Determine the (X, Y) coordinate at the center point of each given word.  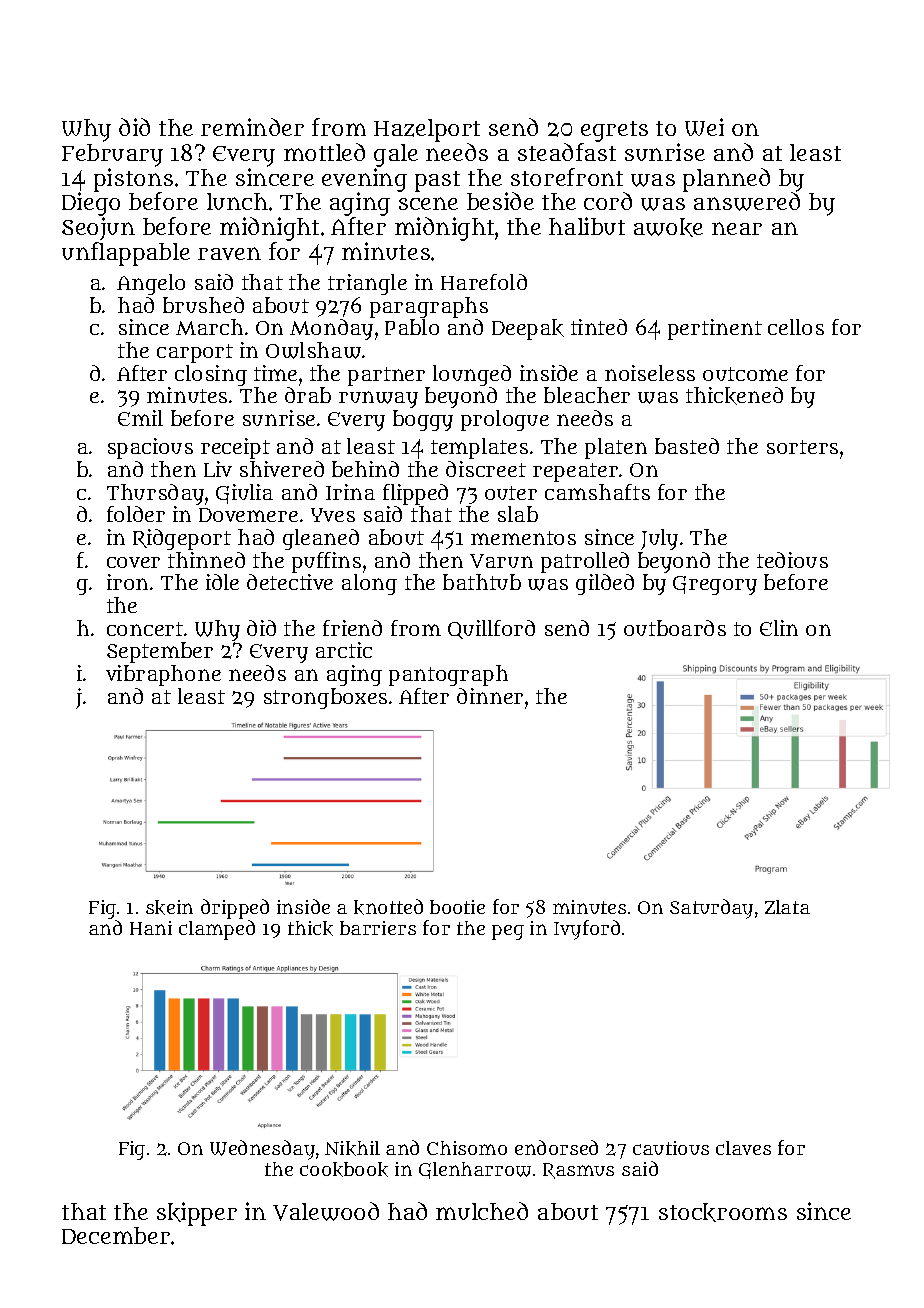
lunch (237, 201)
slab (518, 514)
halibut (587, 226)
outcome (745, 374)
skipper (197, 1214)
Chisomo (467, 1148)
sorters (802, 447)
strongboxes (325, 698)
